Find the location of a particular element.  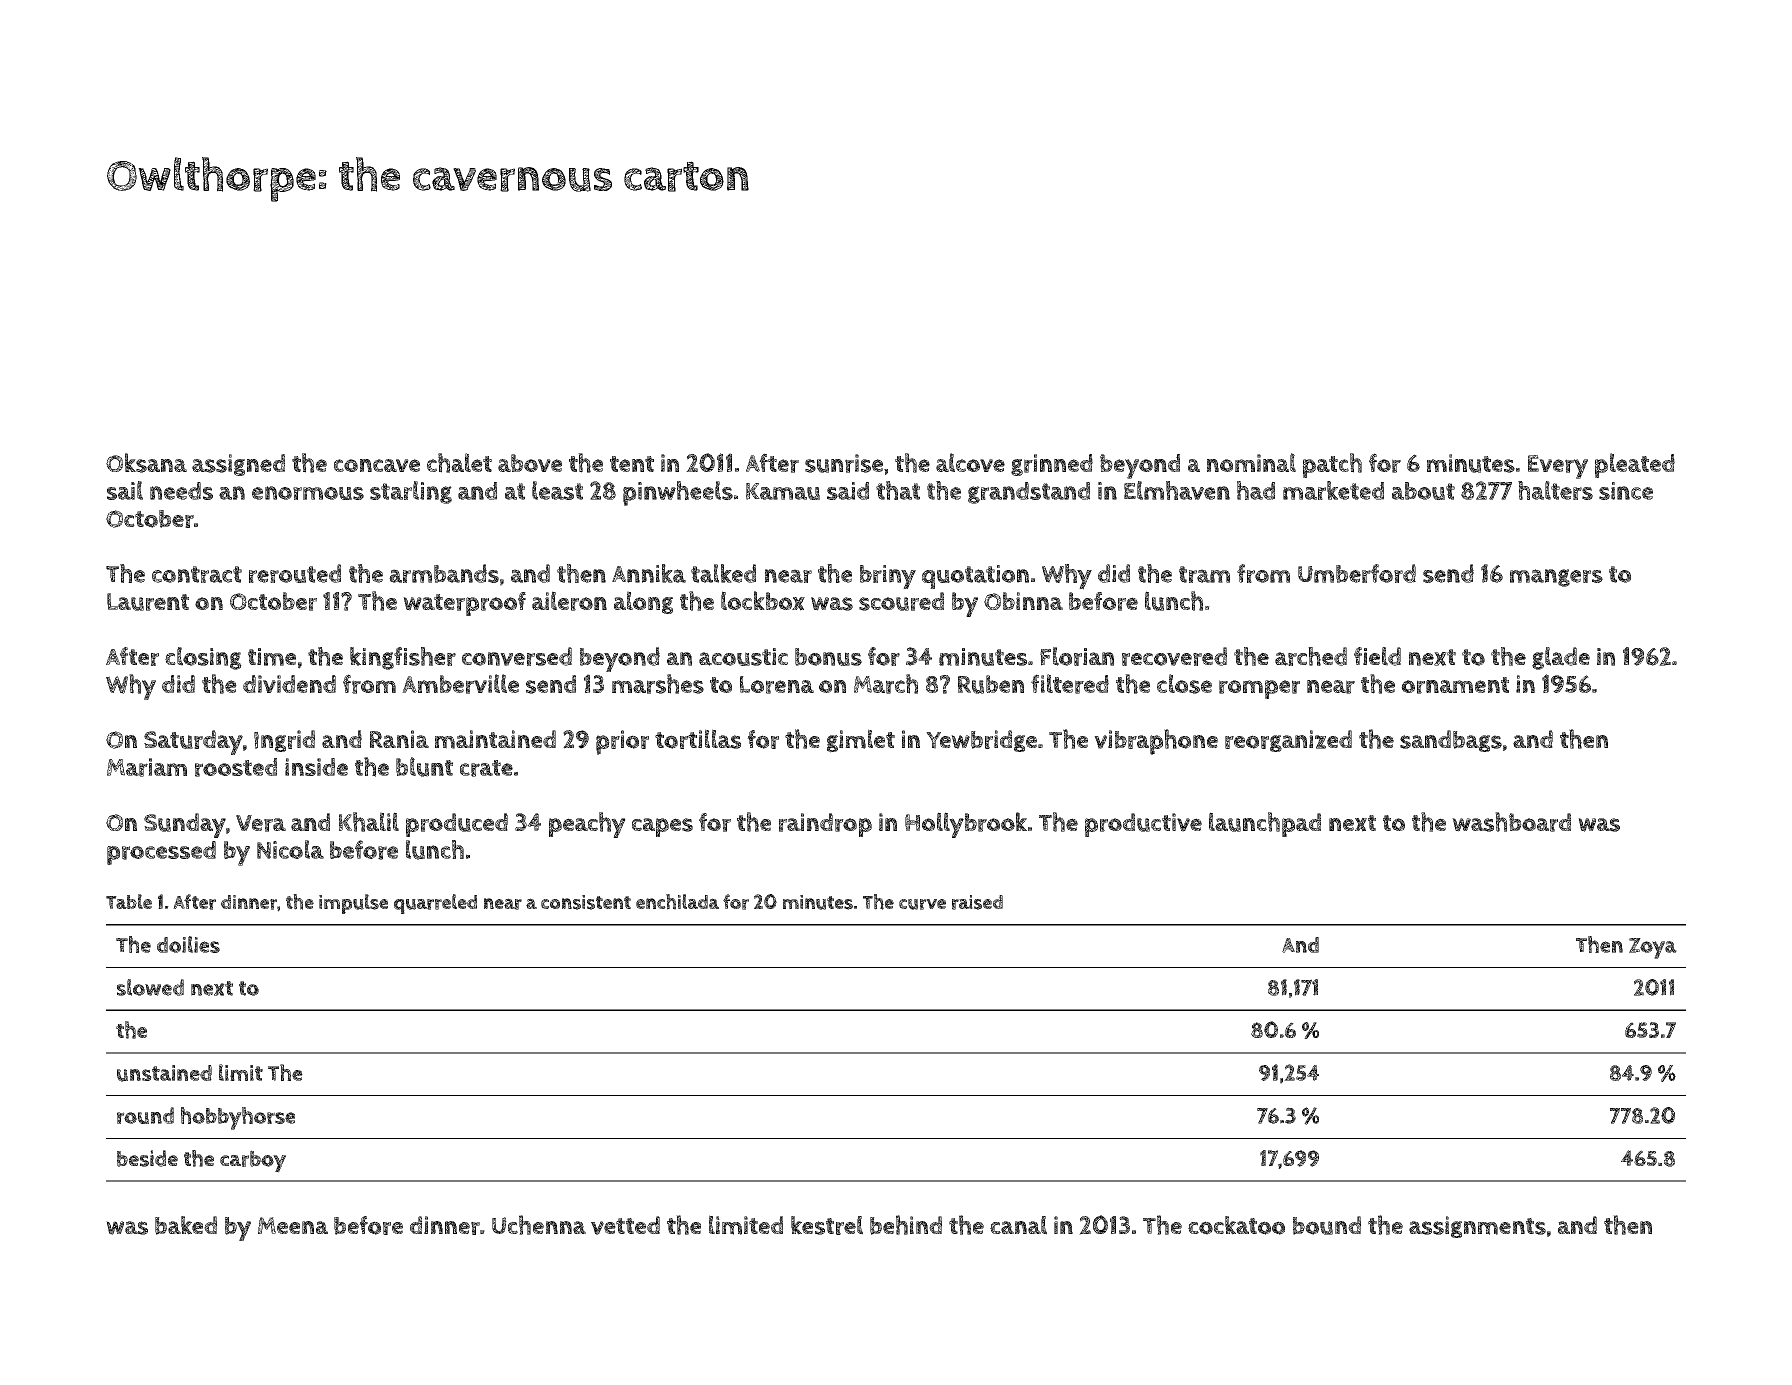

sunrise is located at coordinates (844, 463).
